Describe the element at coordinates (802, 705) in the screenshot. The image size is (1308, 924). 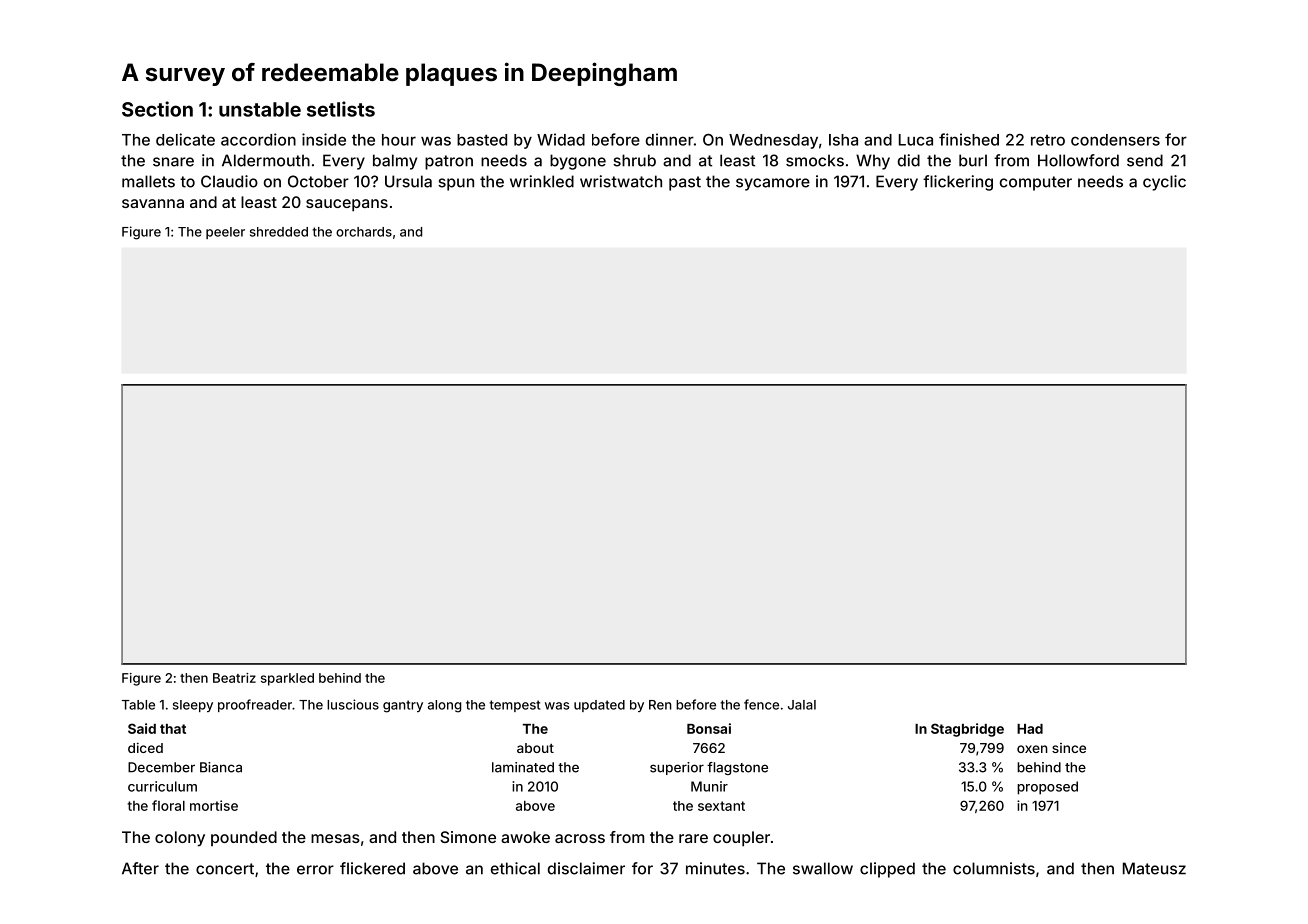
I see `Jalal` at that location.
